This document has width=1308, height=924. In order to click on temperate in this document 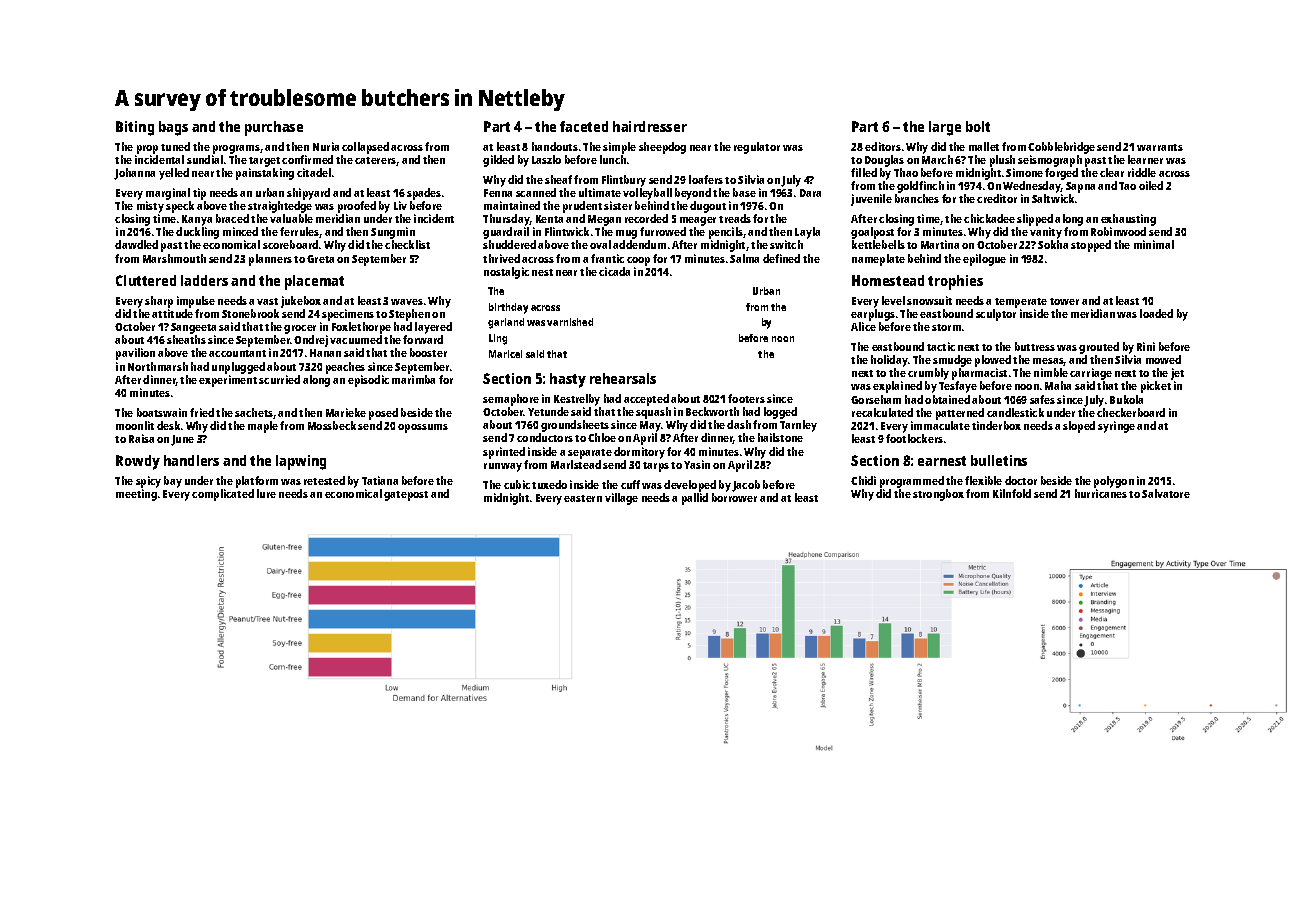, I will do `click(1021, 303)`.
